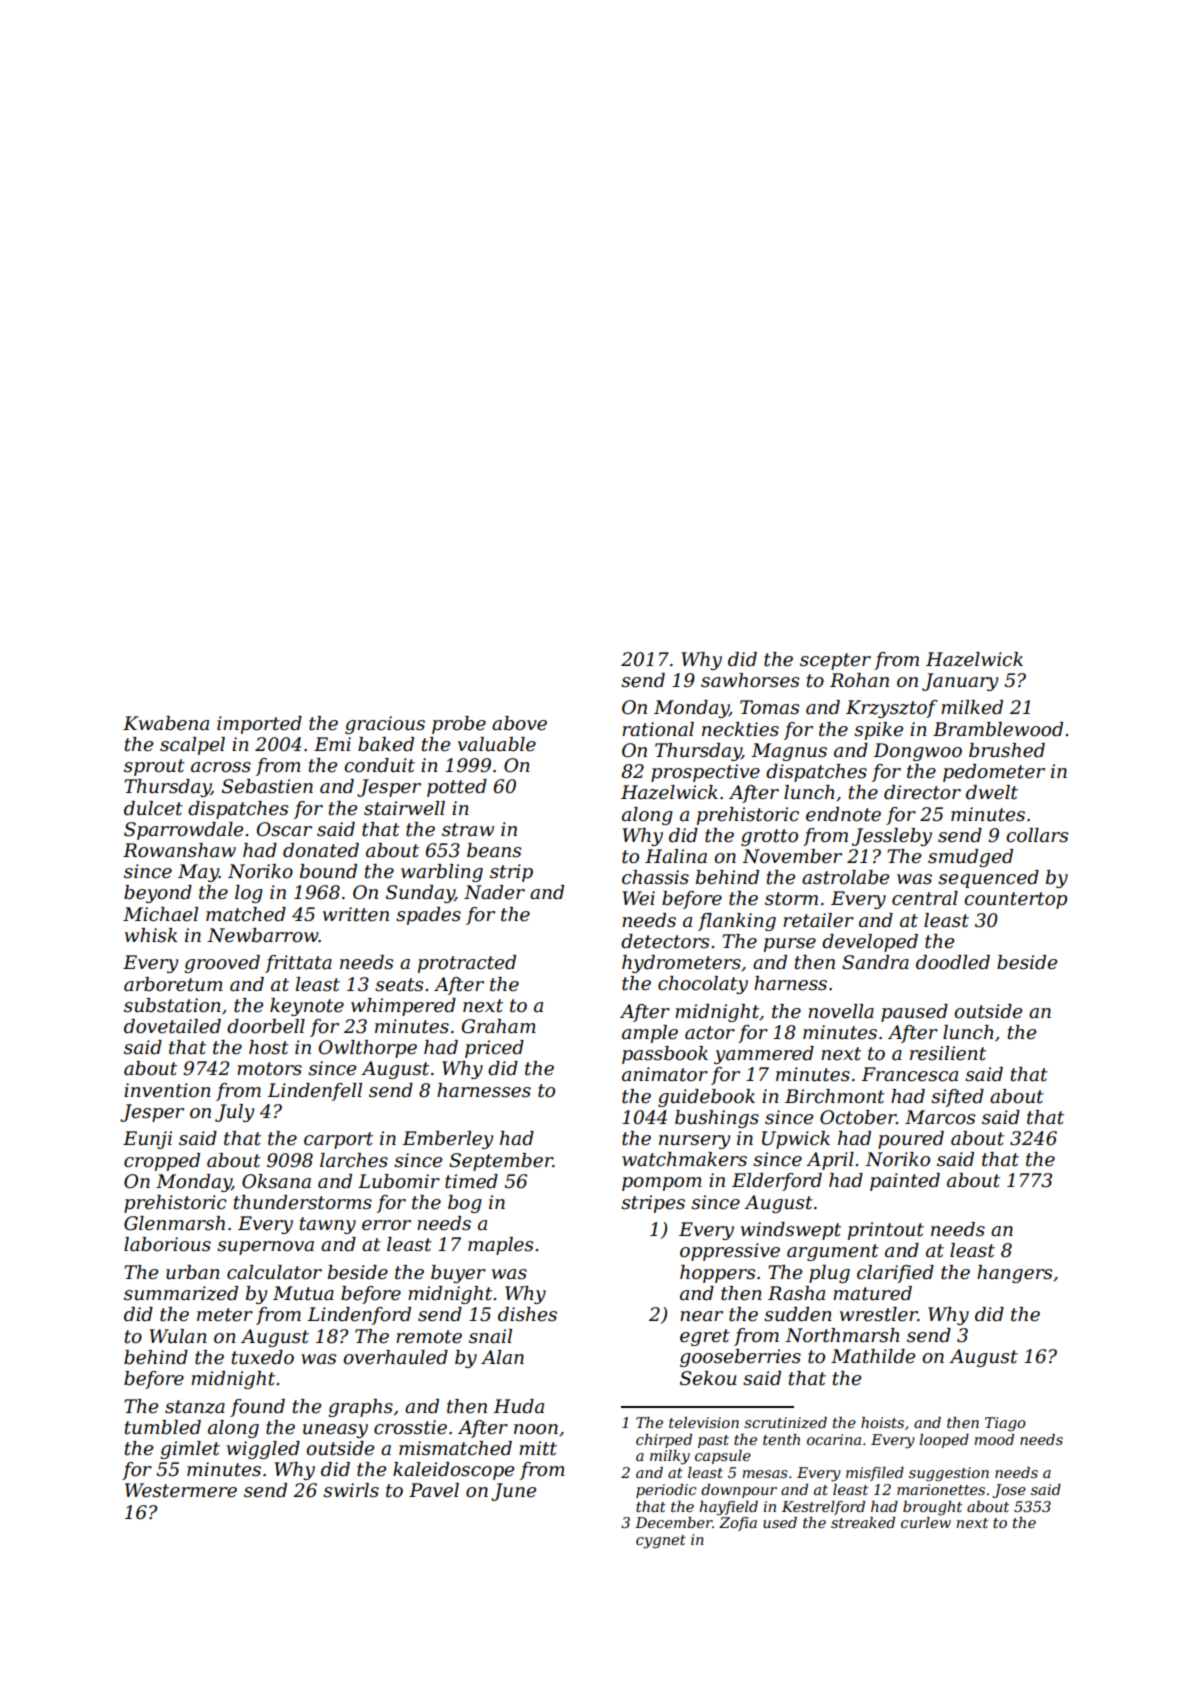 The image size is (1197, 1693). What do you see at coordinates (442, 873) in the screenshot?
I see `warbling` at bounding box center [442, 873].
